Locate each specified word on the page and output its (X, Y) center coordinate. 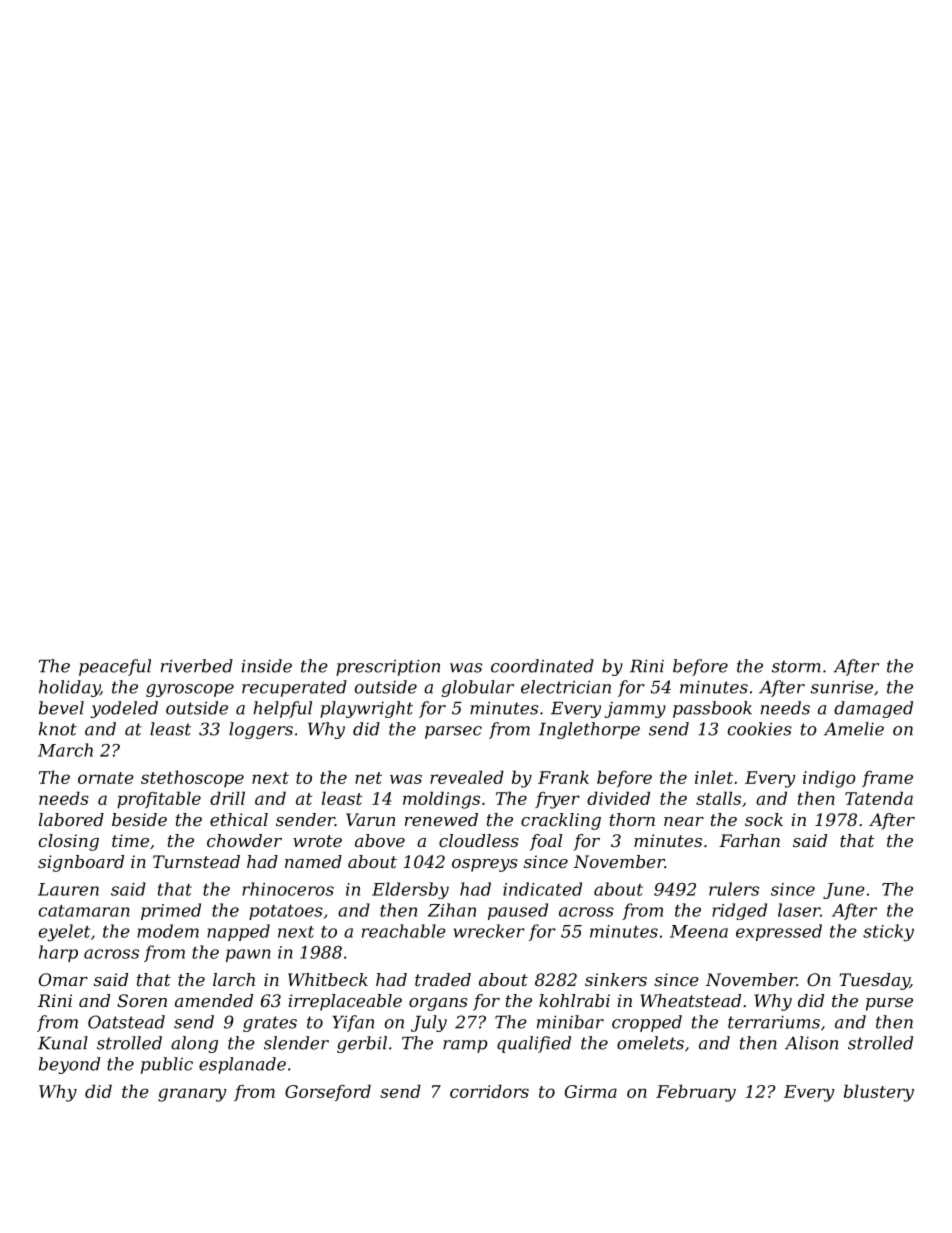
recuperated (294, 688)
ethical (239, 819)
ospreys (485, 865)
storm (796, 666)
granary (192, 1095)
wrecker (489, 931)
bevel (61, 708)
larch (234, 979)
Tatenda (879, 798)
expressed (779, 932)
